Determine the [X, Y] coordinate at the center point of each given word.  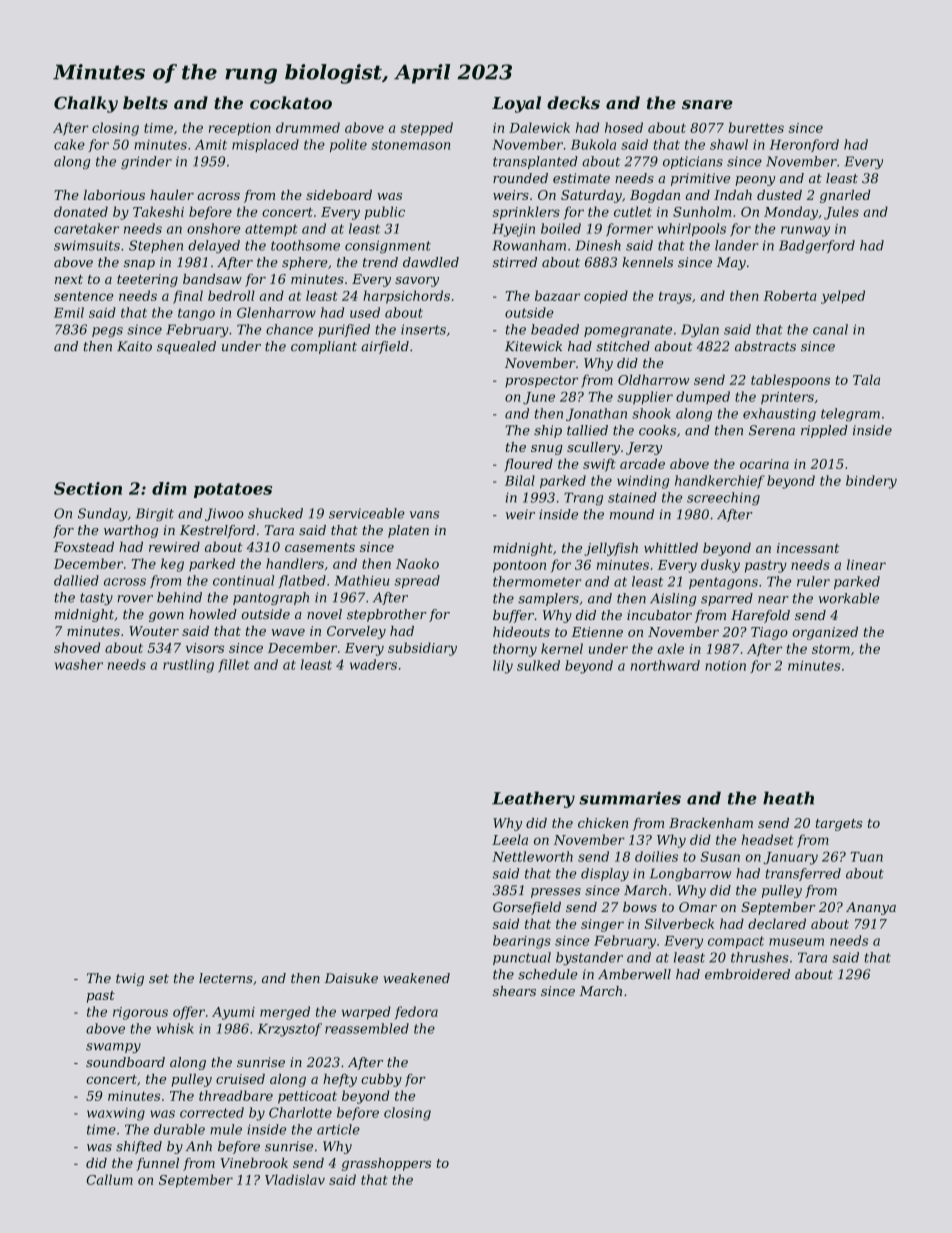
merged [285, 1013]
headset [768, 839]
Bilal [520, 480]
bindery [871, 482]
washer [79, 664]
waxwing [116, 1114]
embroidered [747, 974]
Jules [841, 213]
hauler [172, 195]
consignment [388, 246]
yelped [843, 297]
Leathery [533, 799]
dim [169, 488]
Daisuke [351, 978]
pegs [107, 332]
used [365, 312]
